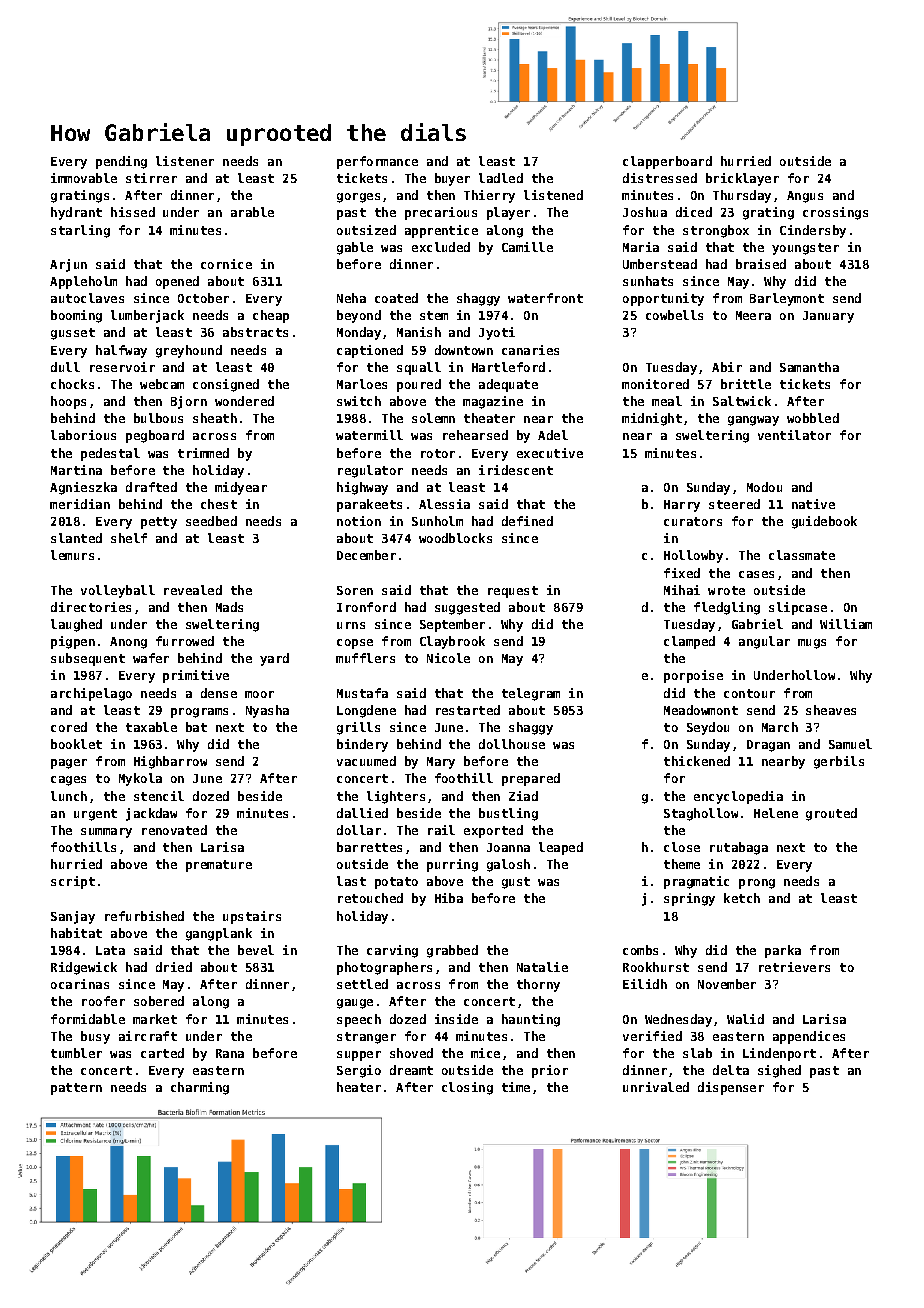  Describe the element at coordinates (351, 881) in the screenshot. I see `last` at that location.
